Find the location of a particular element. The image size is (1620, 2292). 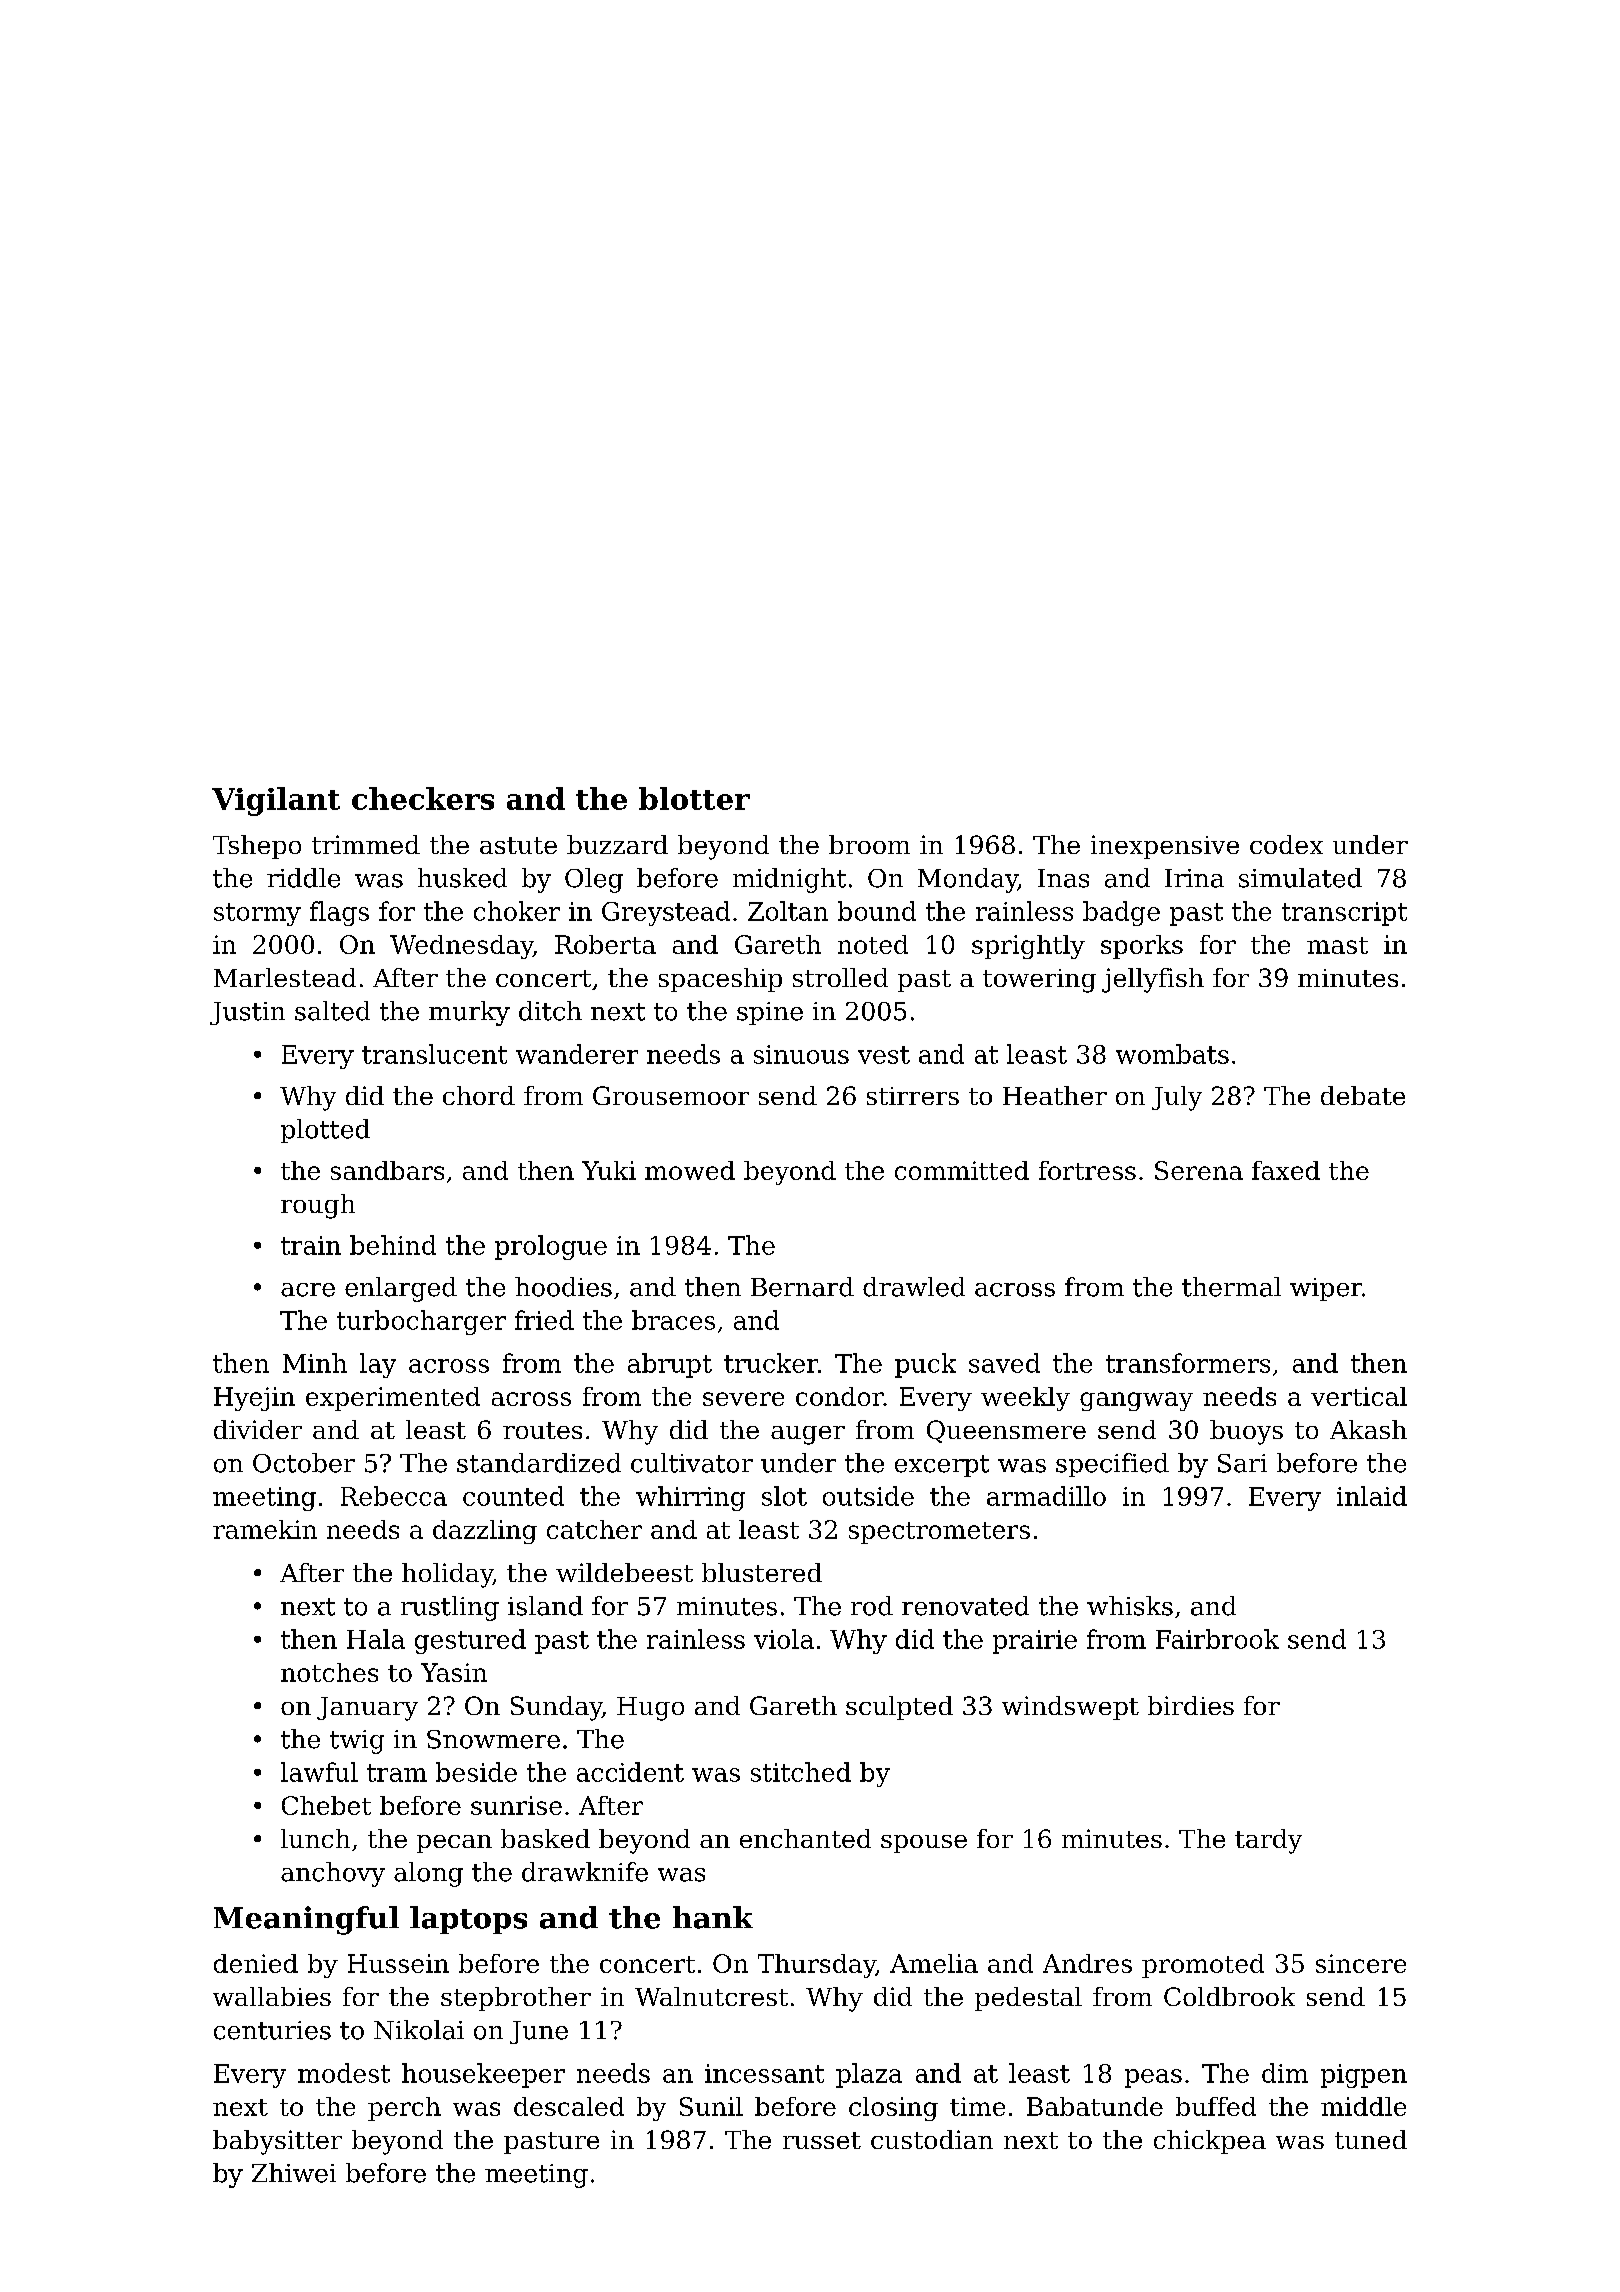

Grousemoor is located at coordinates (671, 1095).
